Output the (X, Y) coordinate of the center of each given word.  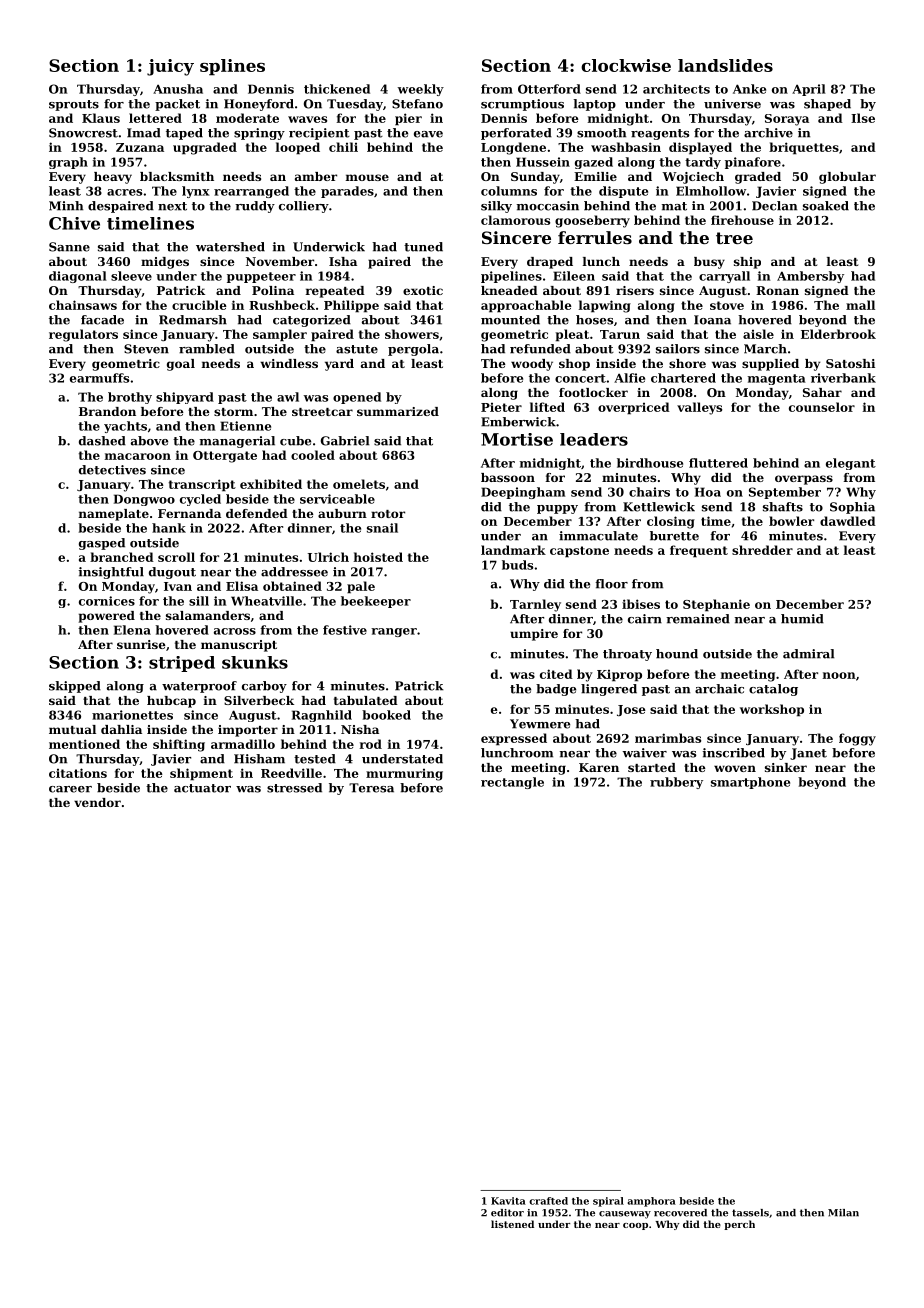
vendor (97, 802)
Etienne (245, 426)
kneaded (509, 290)
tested (315, 759)
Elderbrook (838, 334)
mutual (72, 729)
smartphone (750, 783)
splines (232, 67)
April (809, 90)
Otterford (549, 89)
